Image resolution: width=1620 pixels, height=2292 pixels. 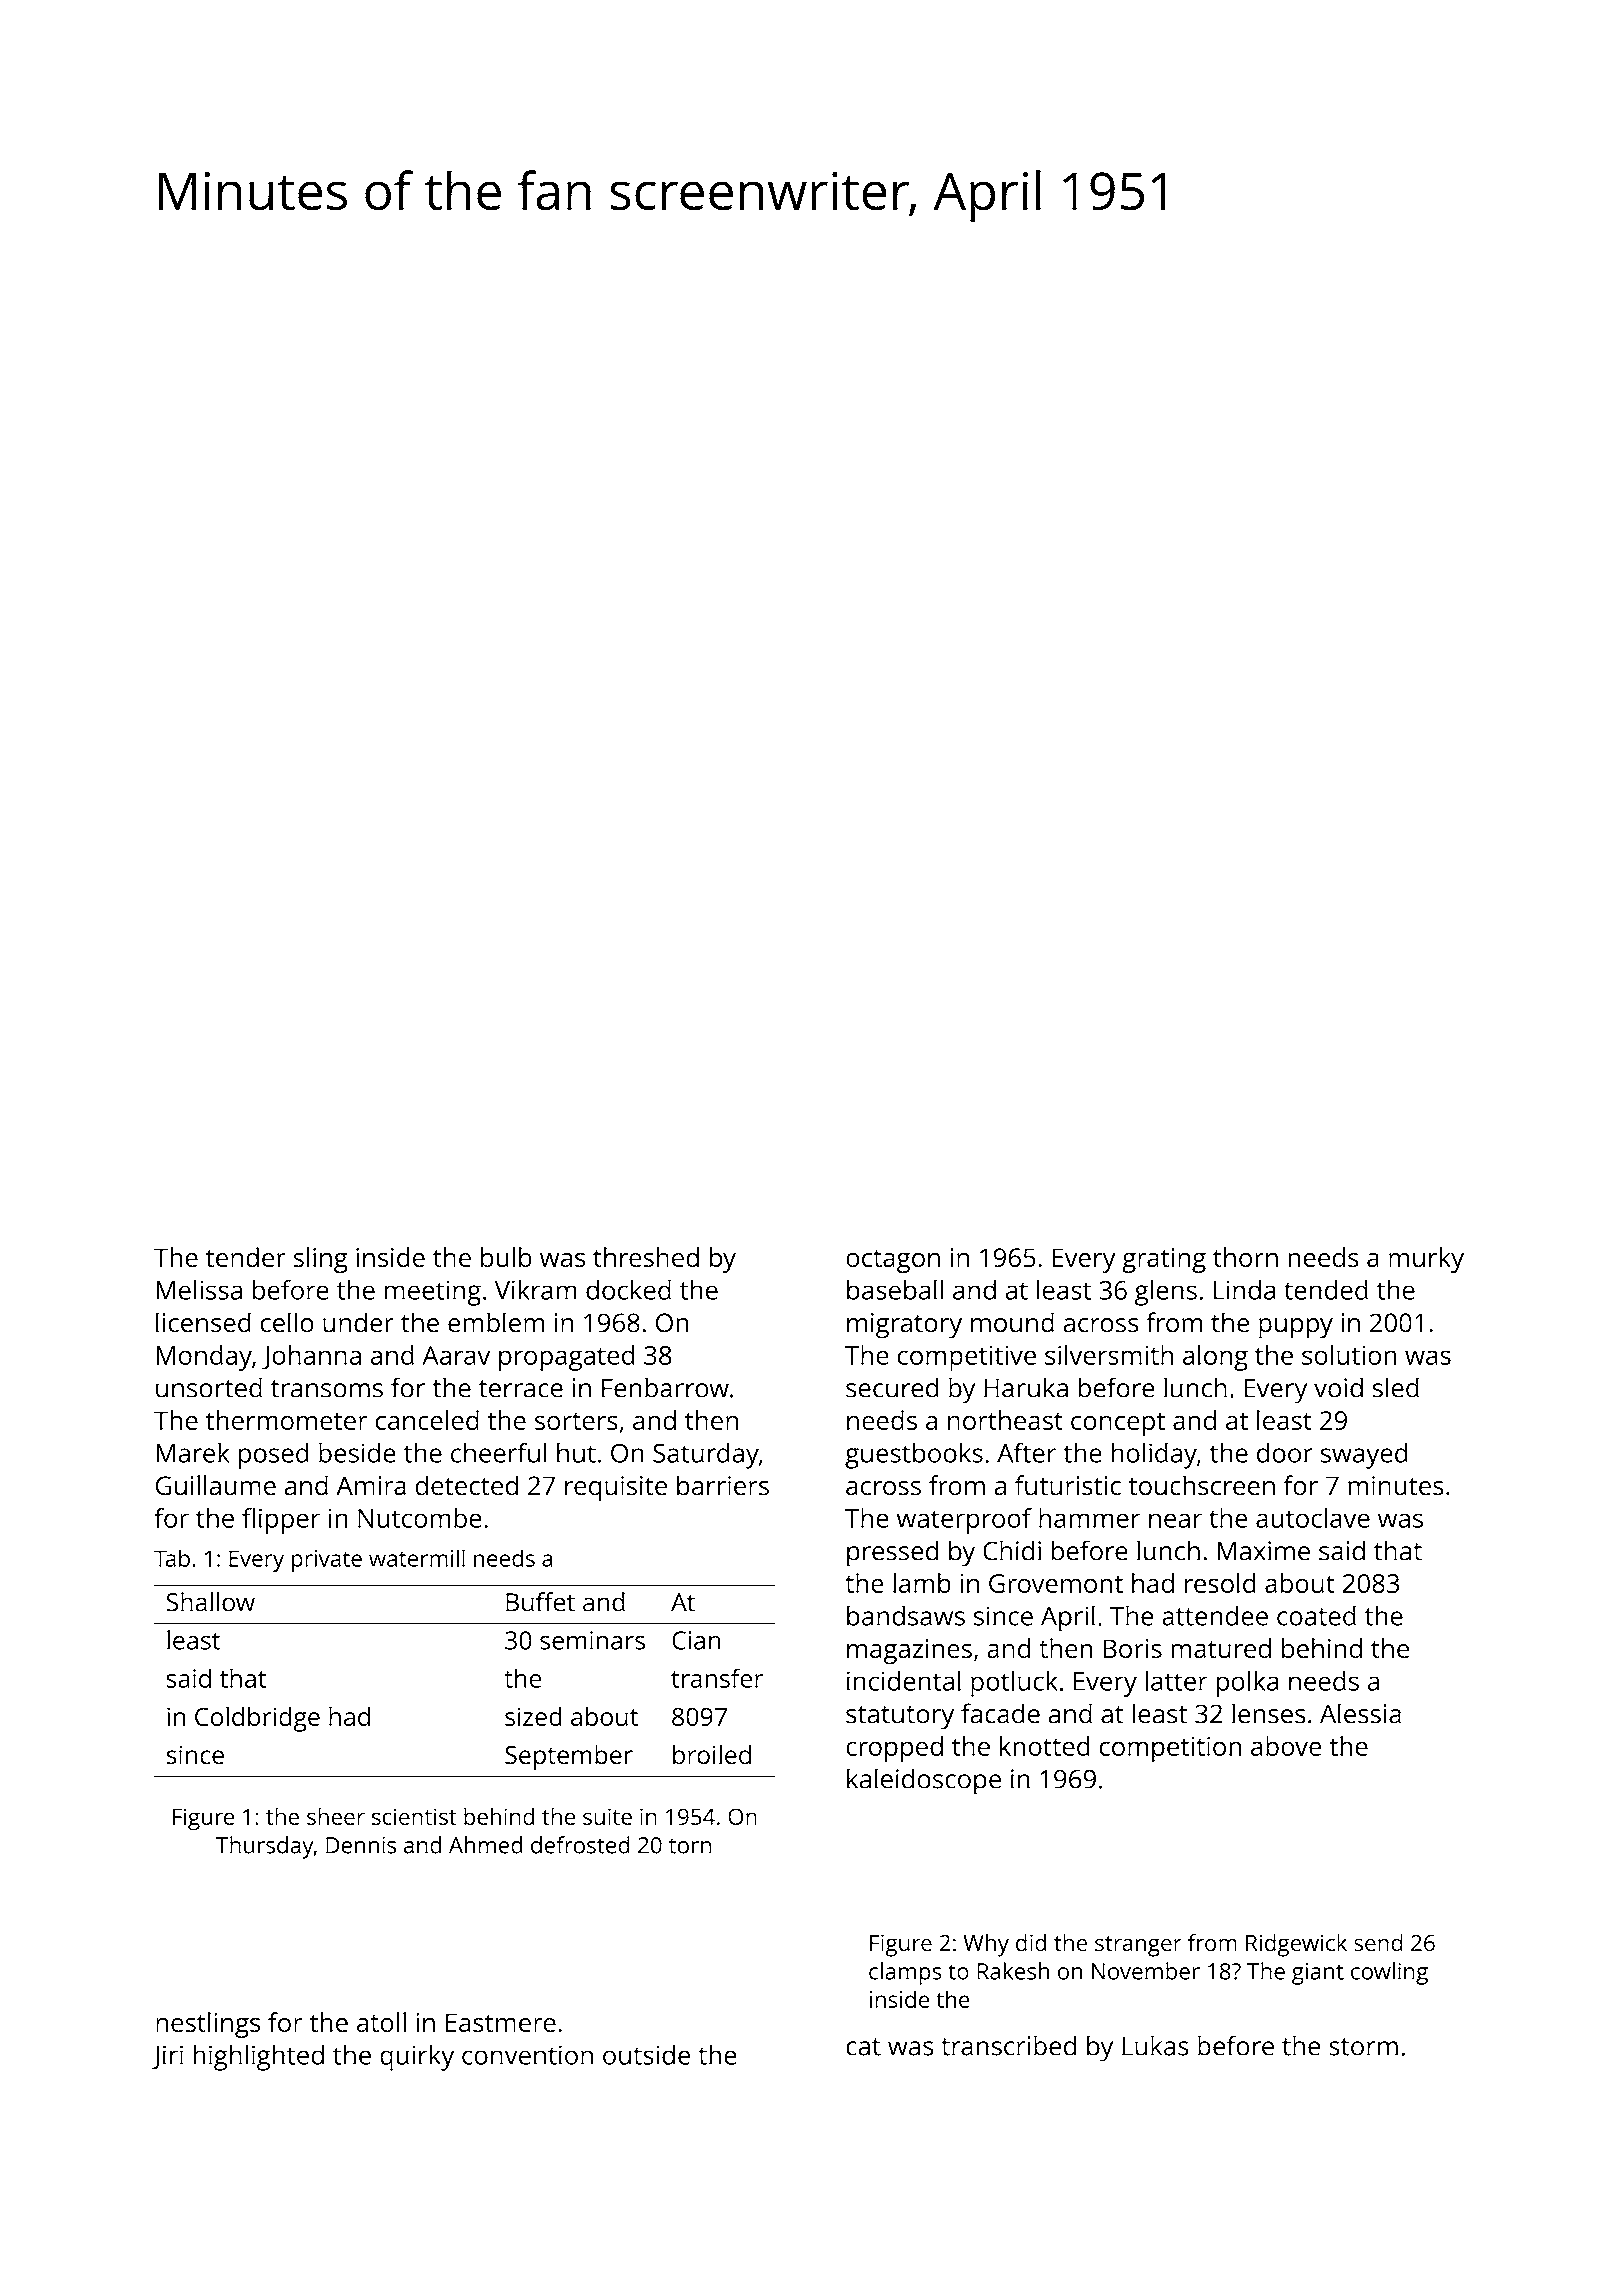 What do you see at coordinates (209, 1387) in the screenshot?
I see `unsorted` at bounding box center [209, 1387].
